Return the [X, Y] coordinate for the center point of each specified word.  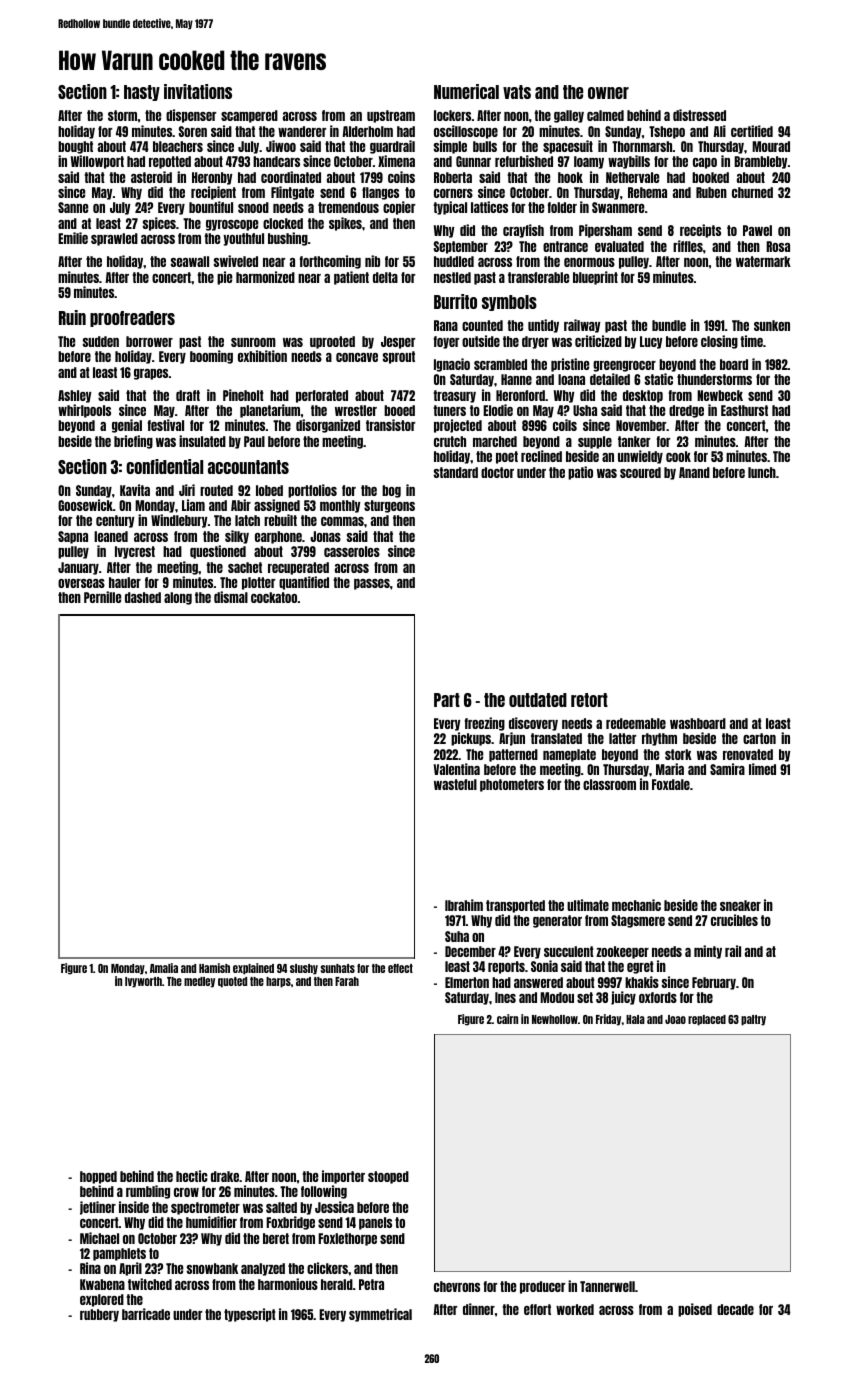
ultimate [588, 905]
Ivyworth [143, 982]
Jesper [398, 342]
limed [762, 769]
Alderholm [367, 131]
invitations [198, 91]
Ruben [711, 192]
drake [225, 1176]
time [751, 341]
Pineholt [243, 395]
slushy [304, 969]
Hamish [214, 968]
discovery [533, 724]
